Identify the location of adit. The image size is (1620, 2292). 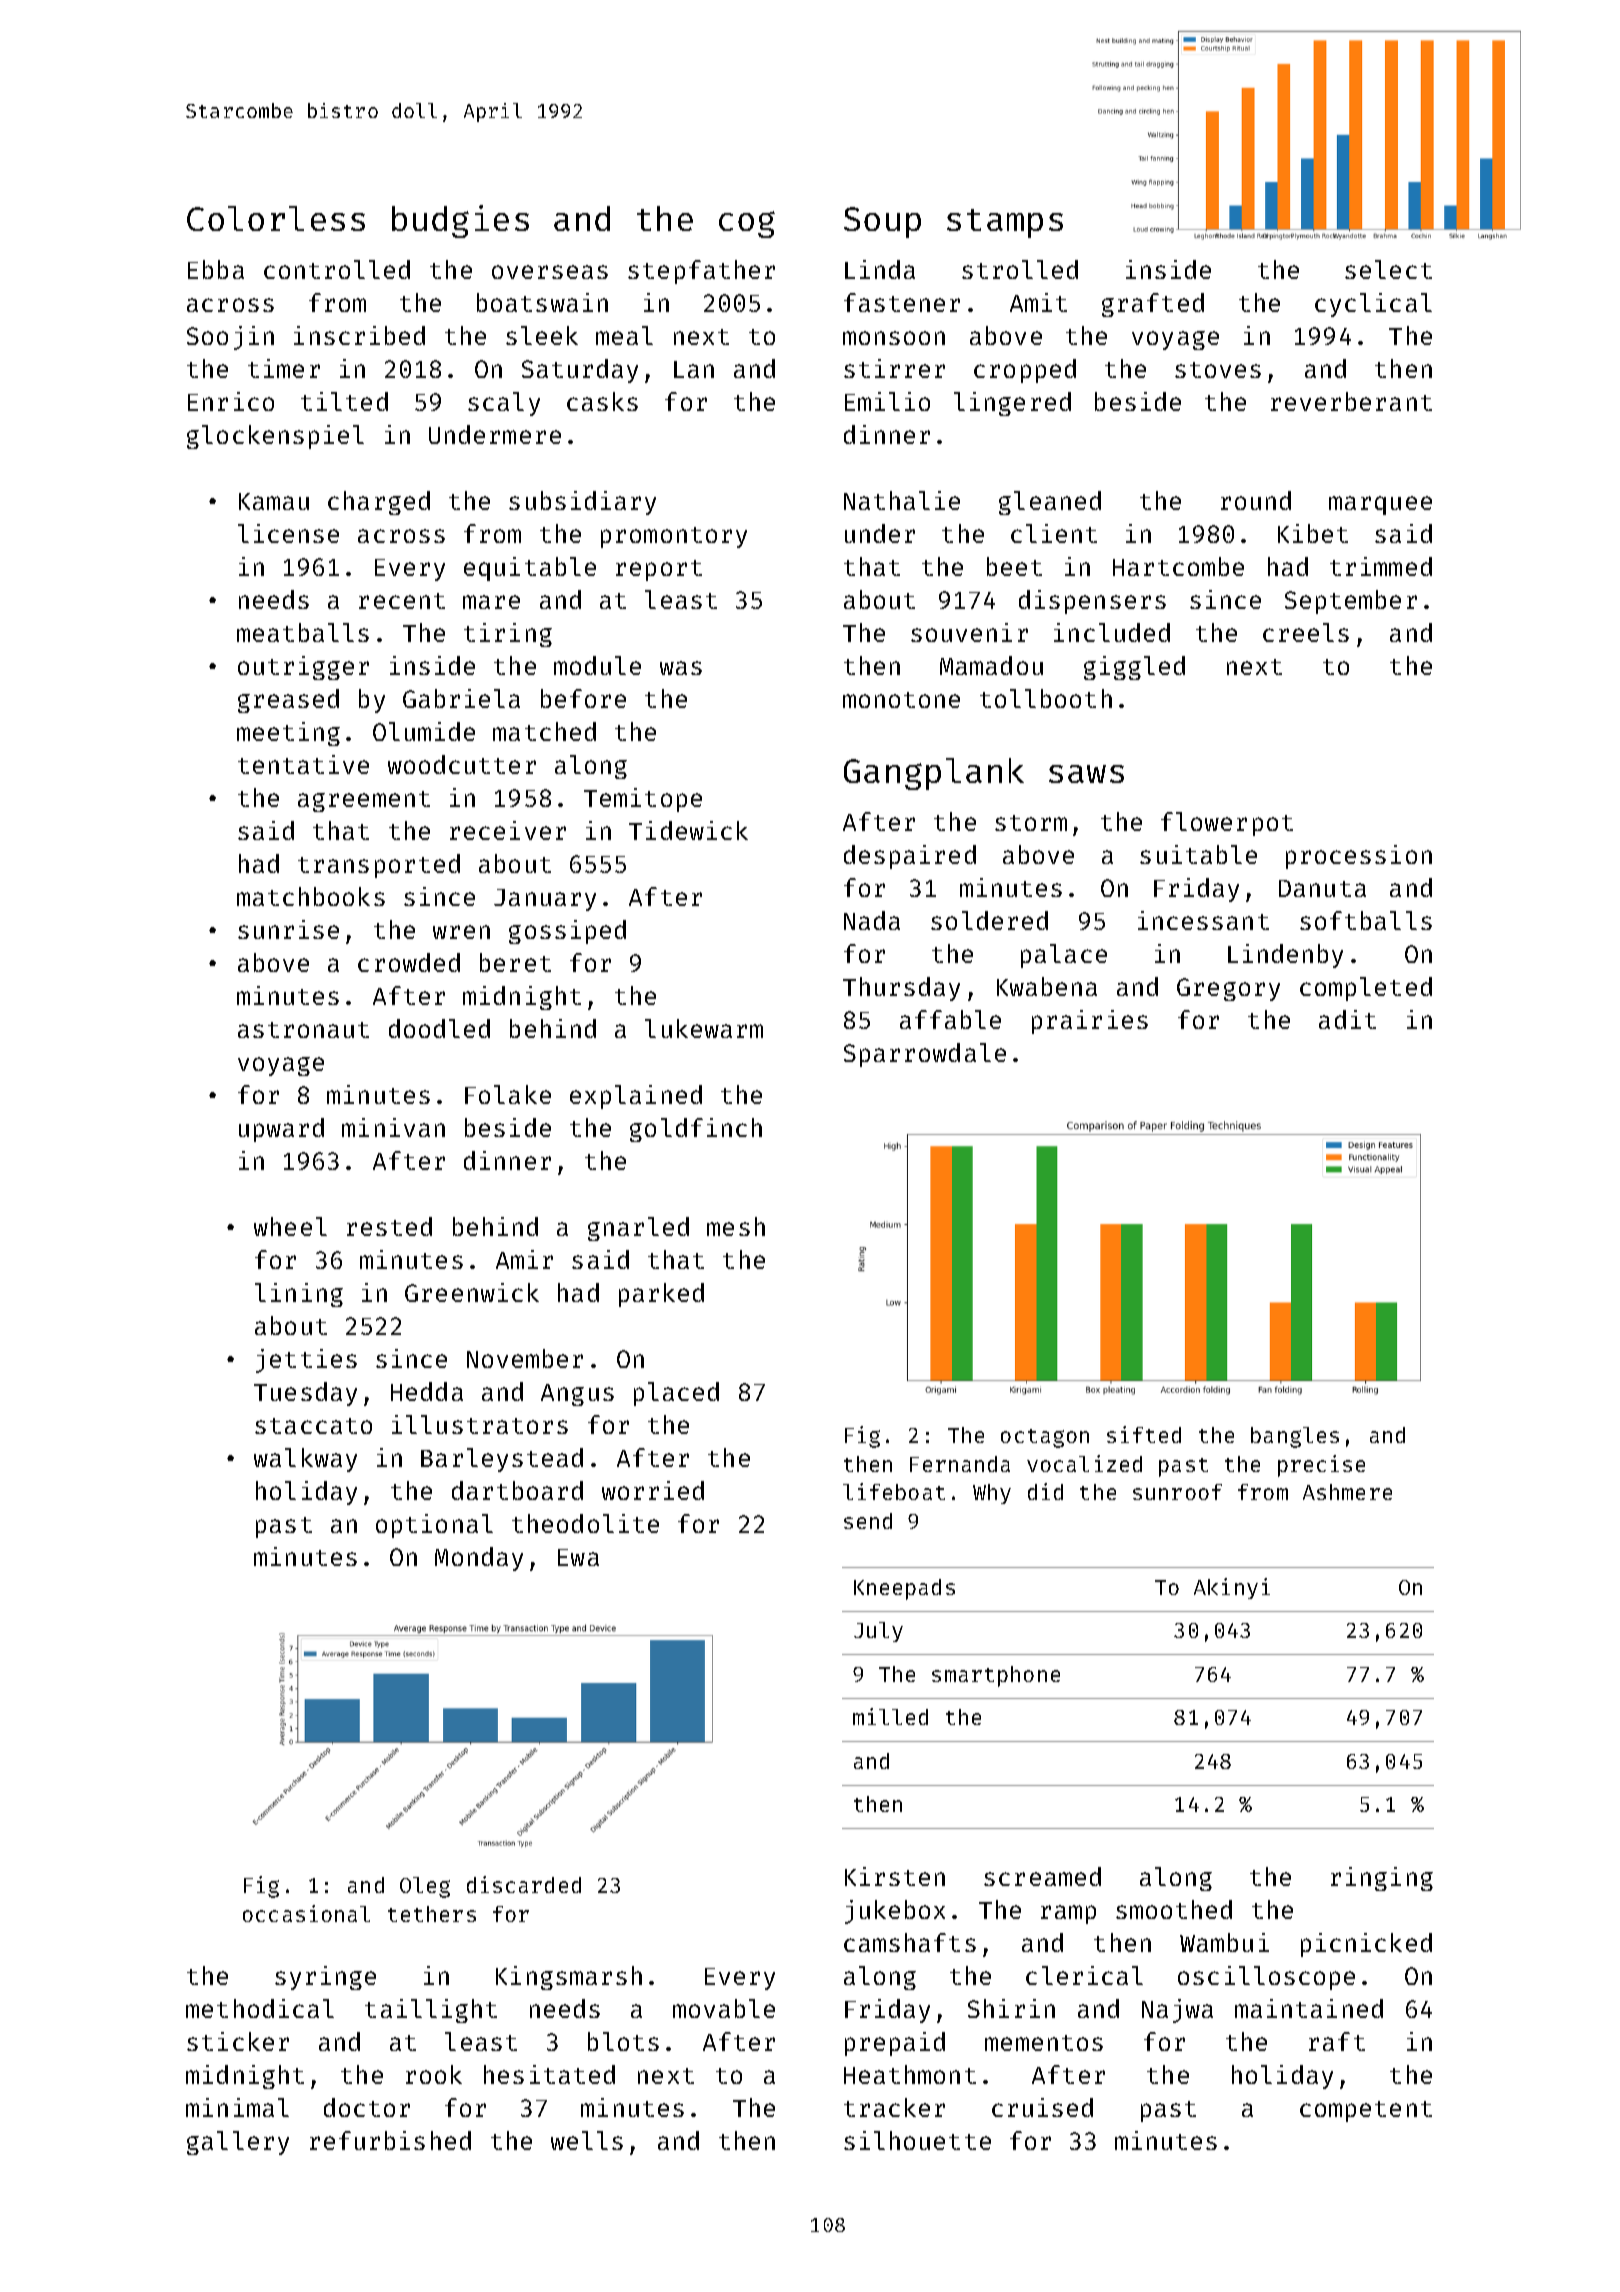
(1347, 1019).
